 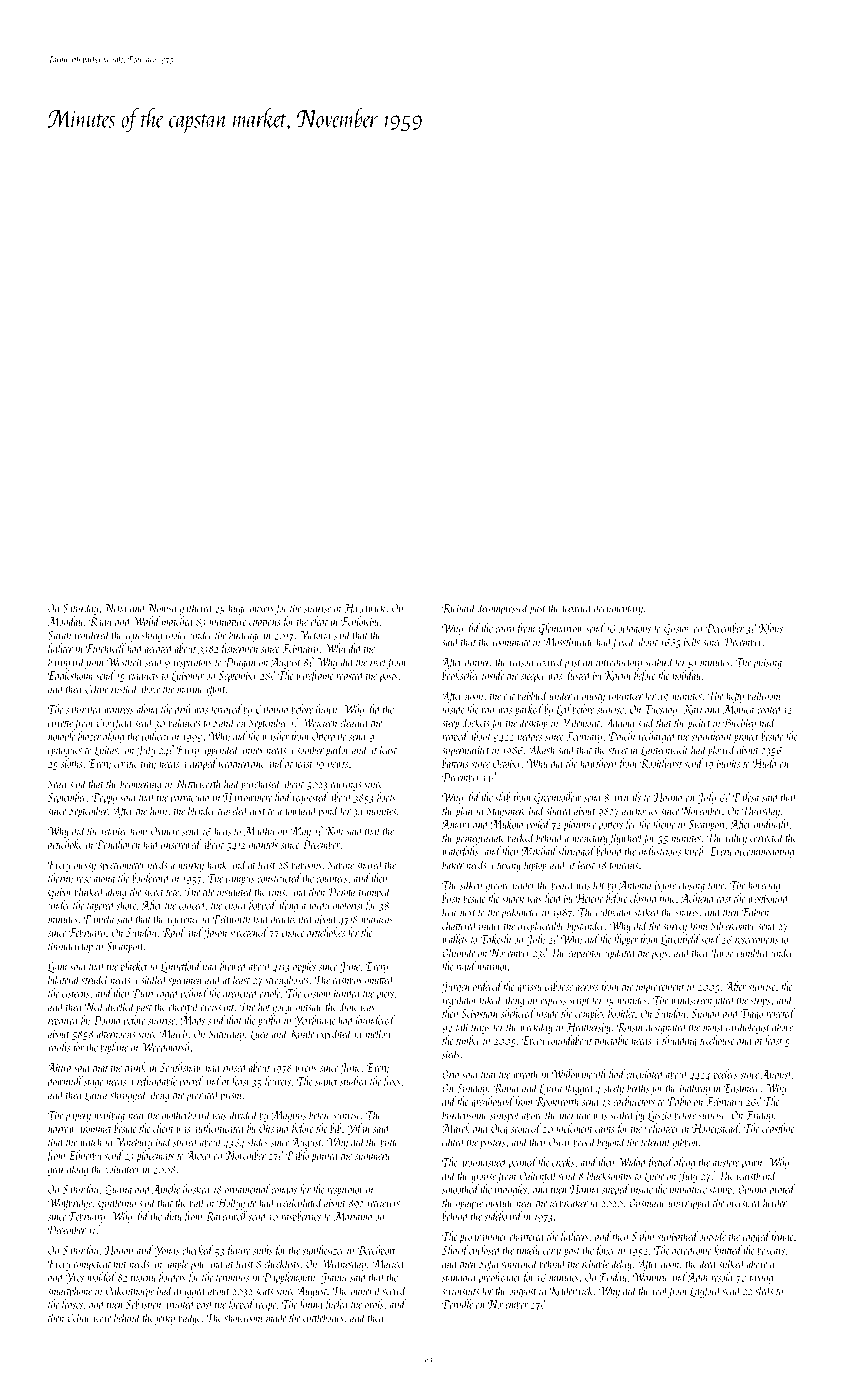 I want to click on Ravenwell, so click(x=226, y=1216).
